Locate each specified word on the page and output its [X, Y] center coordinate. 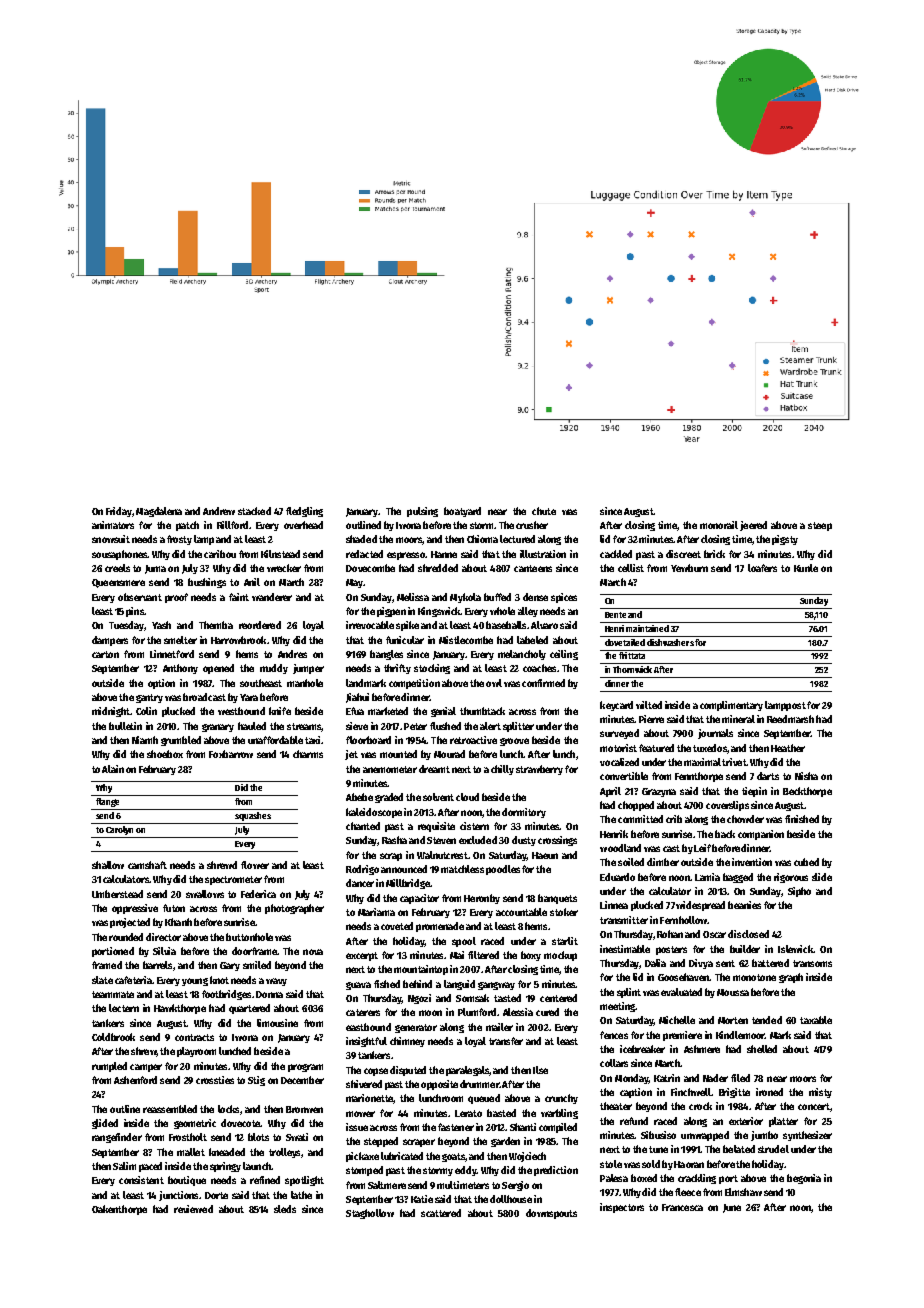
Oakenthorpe [119, 1210]
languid [459, 985]
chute [544, 511]
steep [820, 526]
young [195, 982]
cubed [806, 862]
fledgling [304, 512]
